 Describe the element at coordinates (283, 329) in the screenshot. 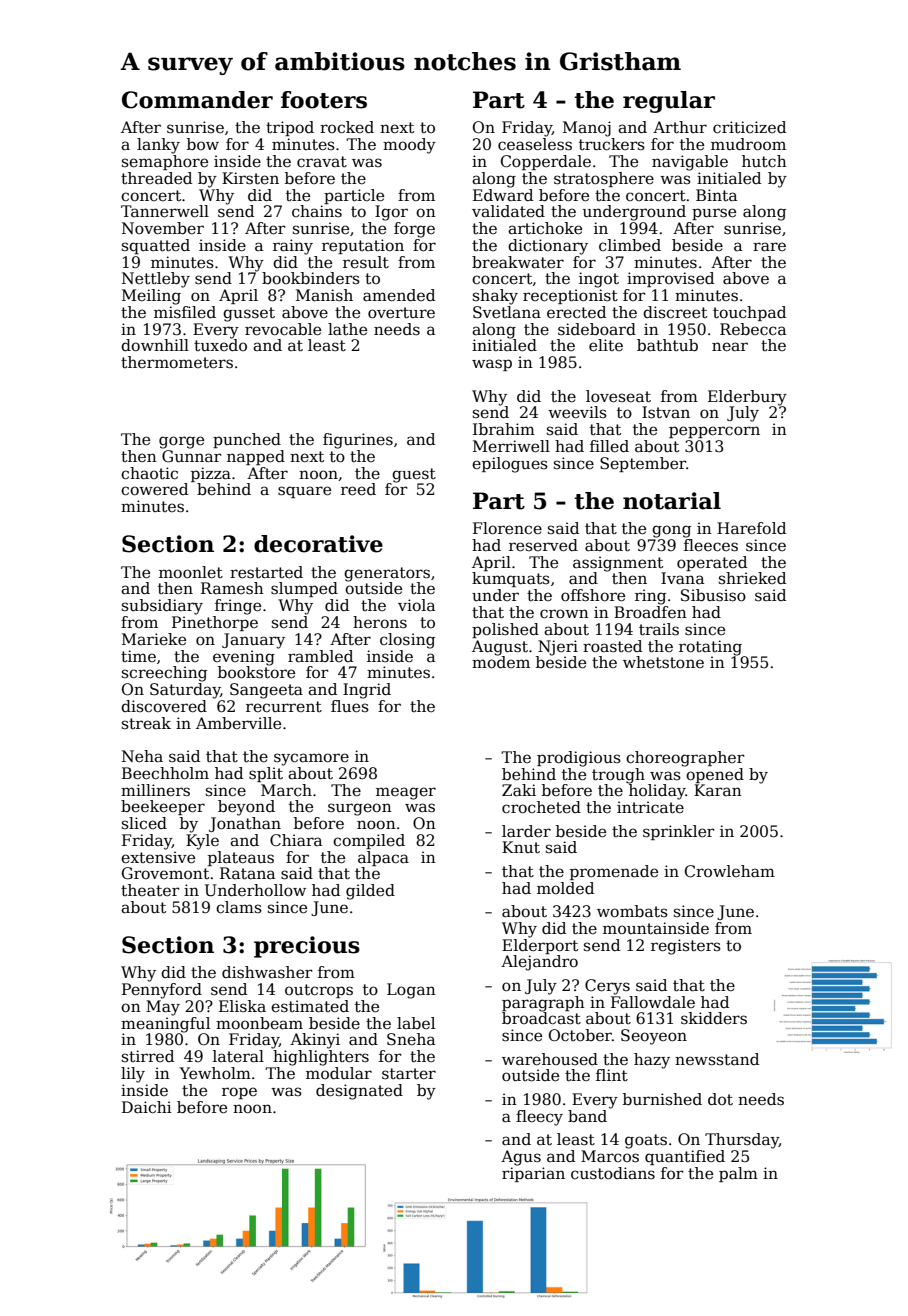

I see `revocable` at that location.
